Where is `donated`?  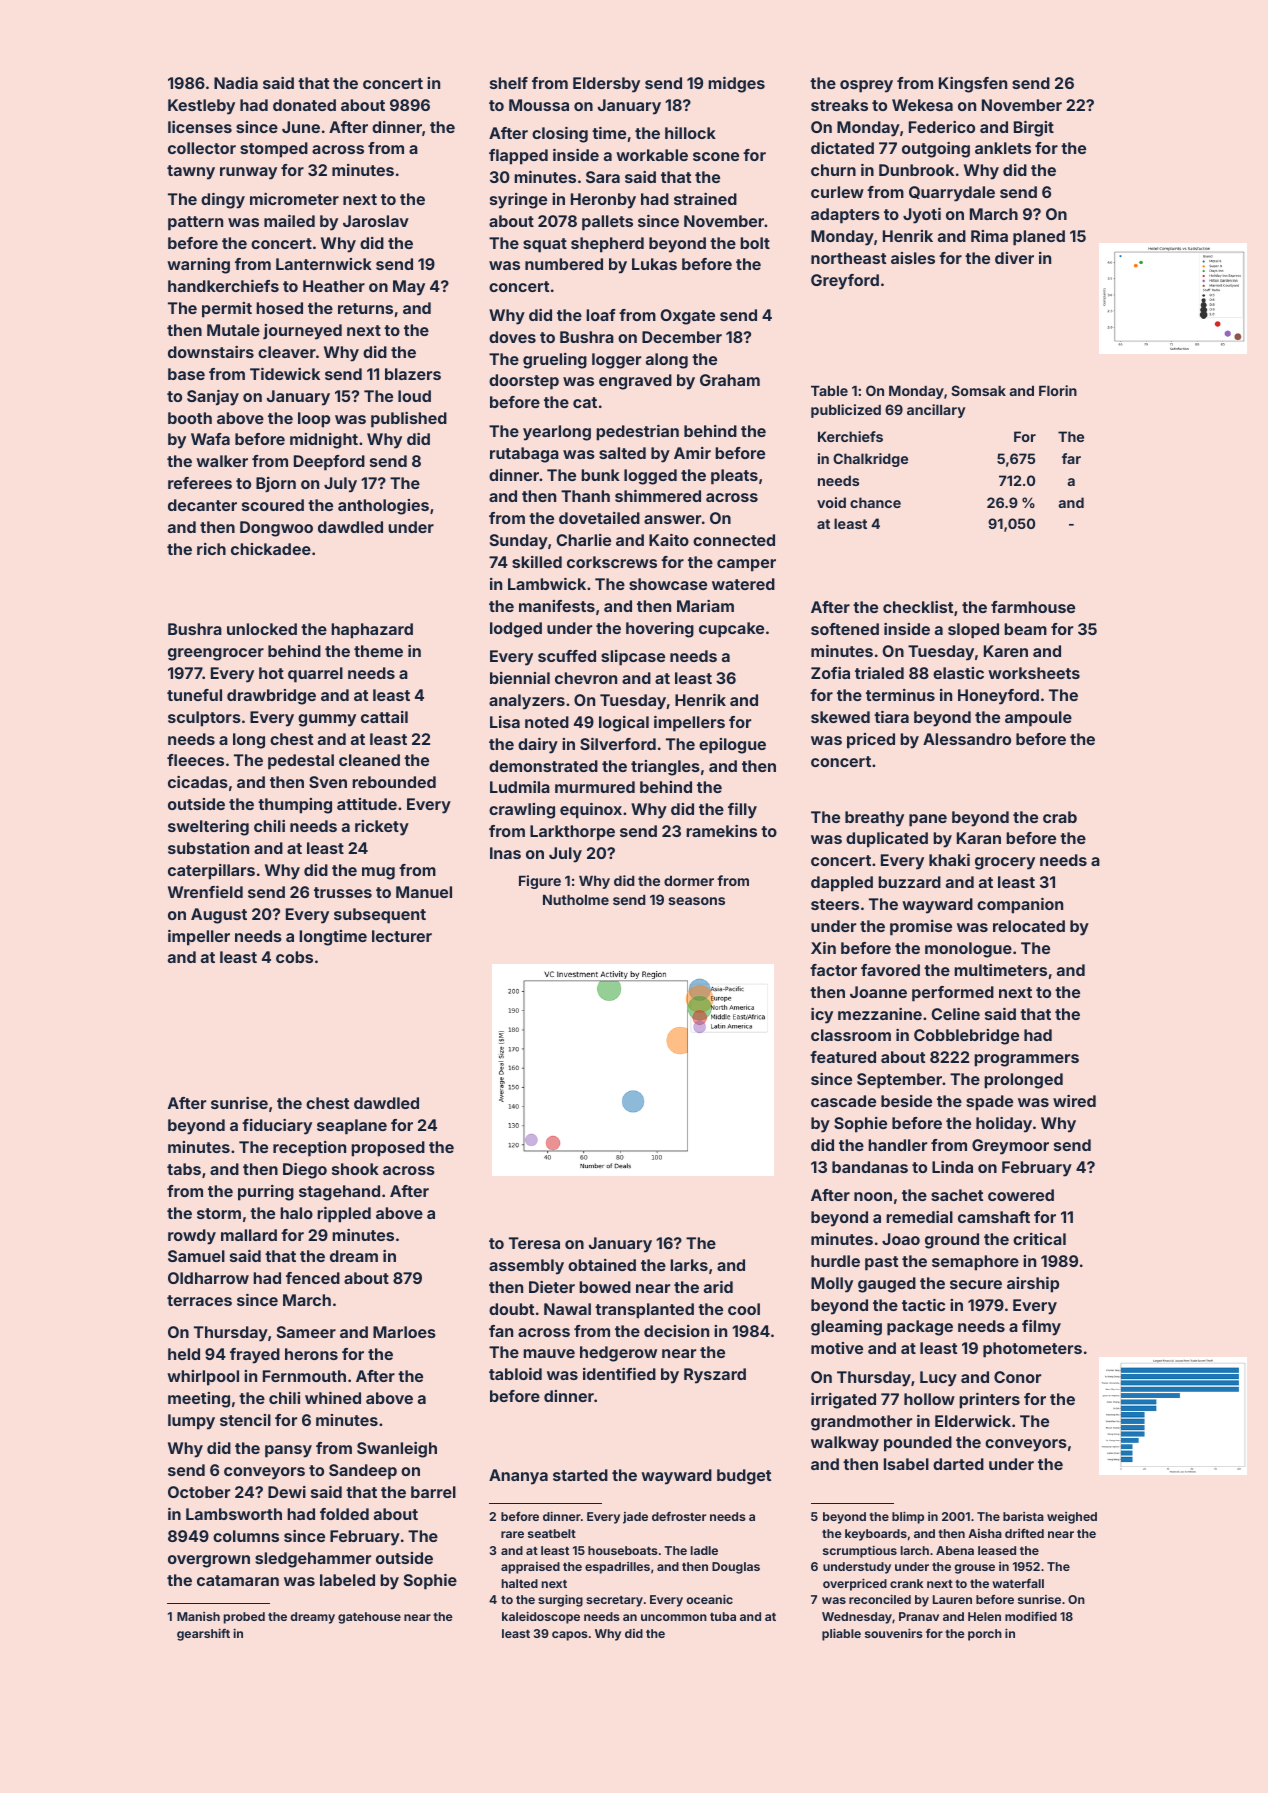
donated is located at coordinates (304, 105).
